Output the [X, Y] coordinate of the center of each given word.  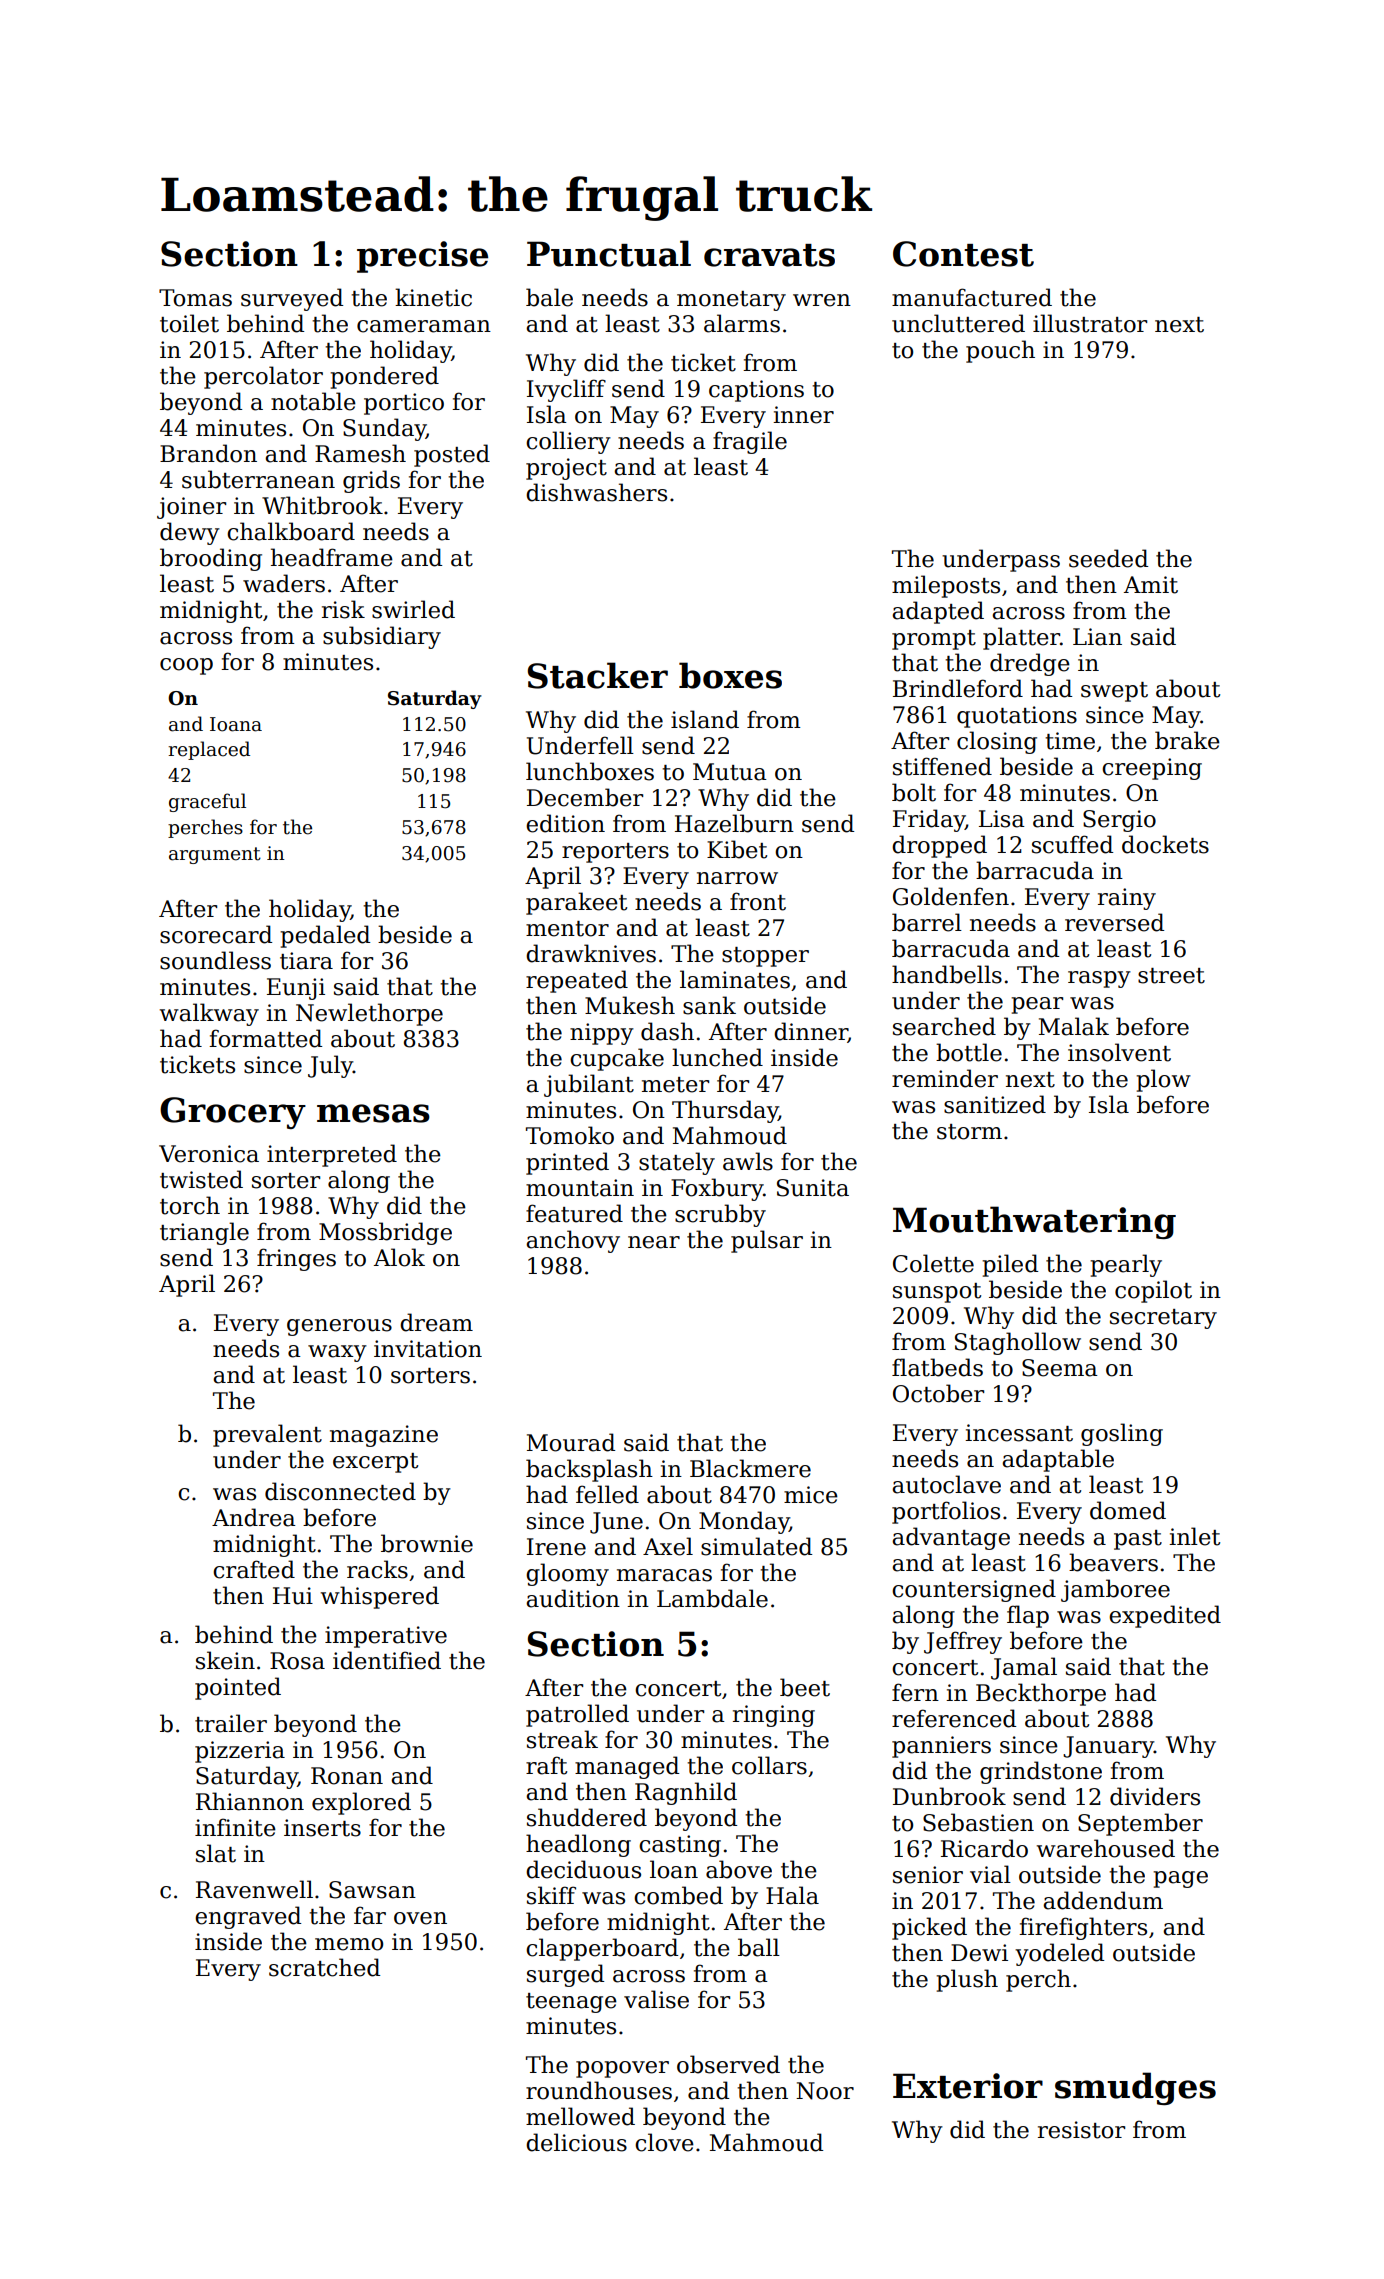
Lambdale [712, 1598]
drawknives [591, 953]
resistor [1081, 2130]
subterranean [258, 479]
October [938, 1393]
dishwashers [596, 492]
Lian [1097, 637]
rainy [1127, 899]
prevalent [267, 1435]
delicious [576, 2142]
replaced [209, 750]
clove [664, 2142]
